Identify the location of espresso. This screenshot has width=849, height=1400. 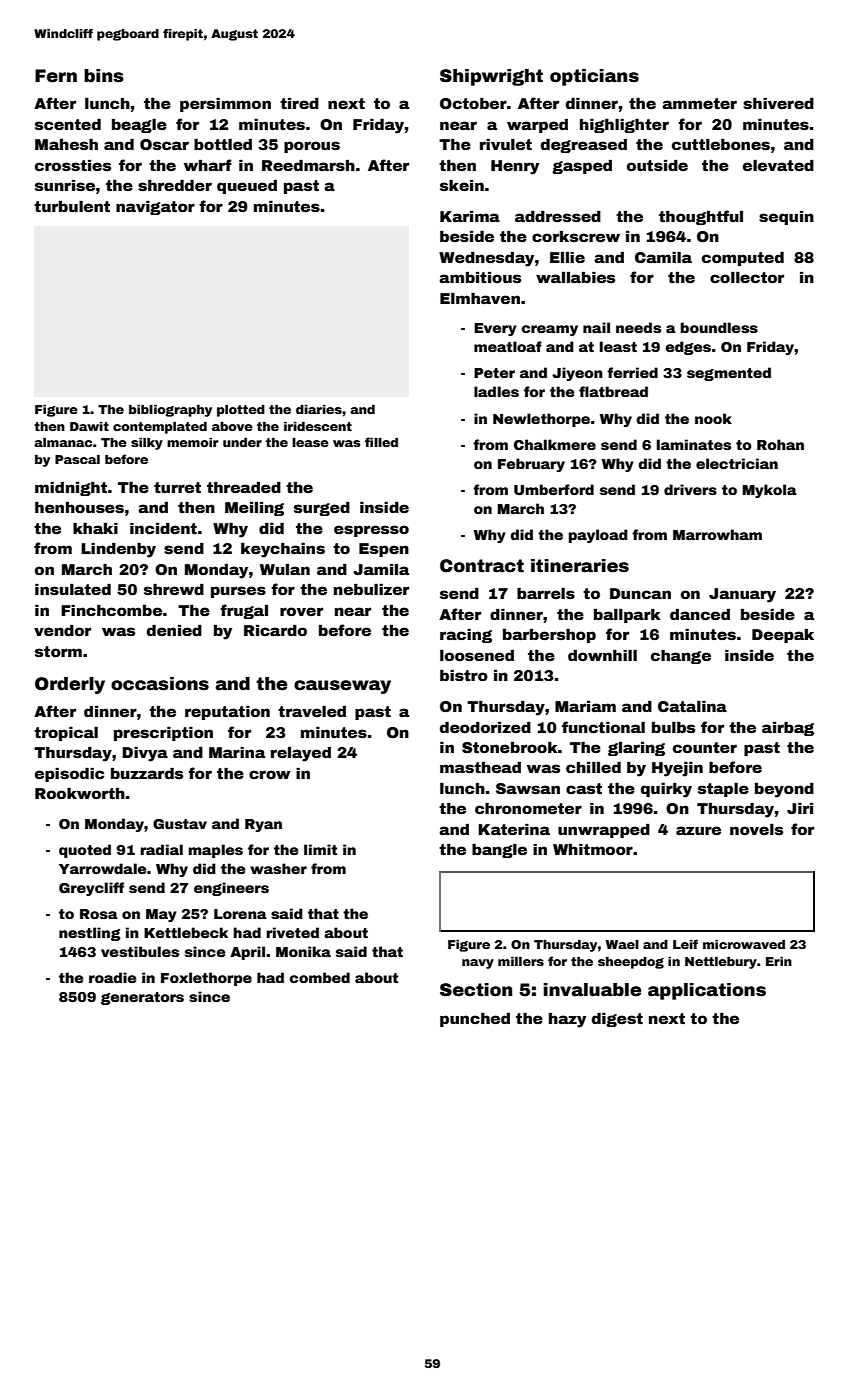
(371, 531).
